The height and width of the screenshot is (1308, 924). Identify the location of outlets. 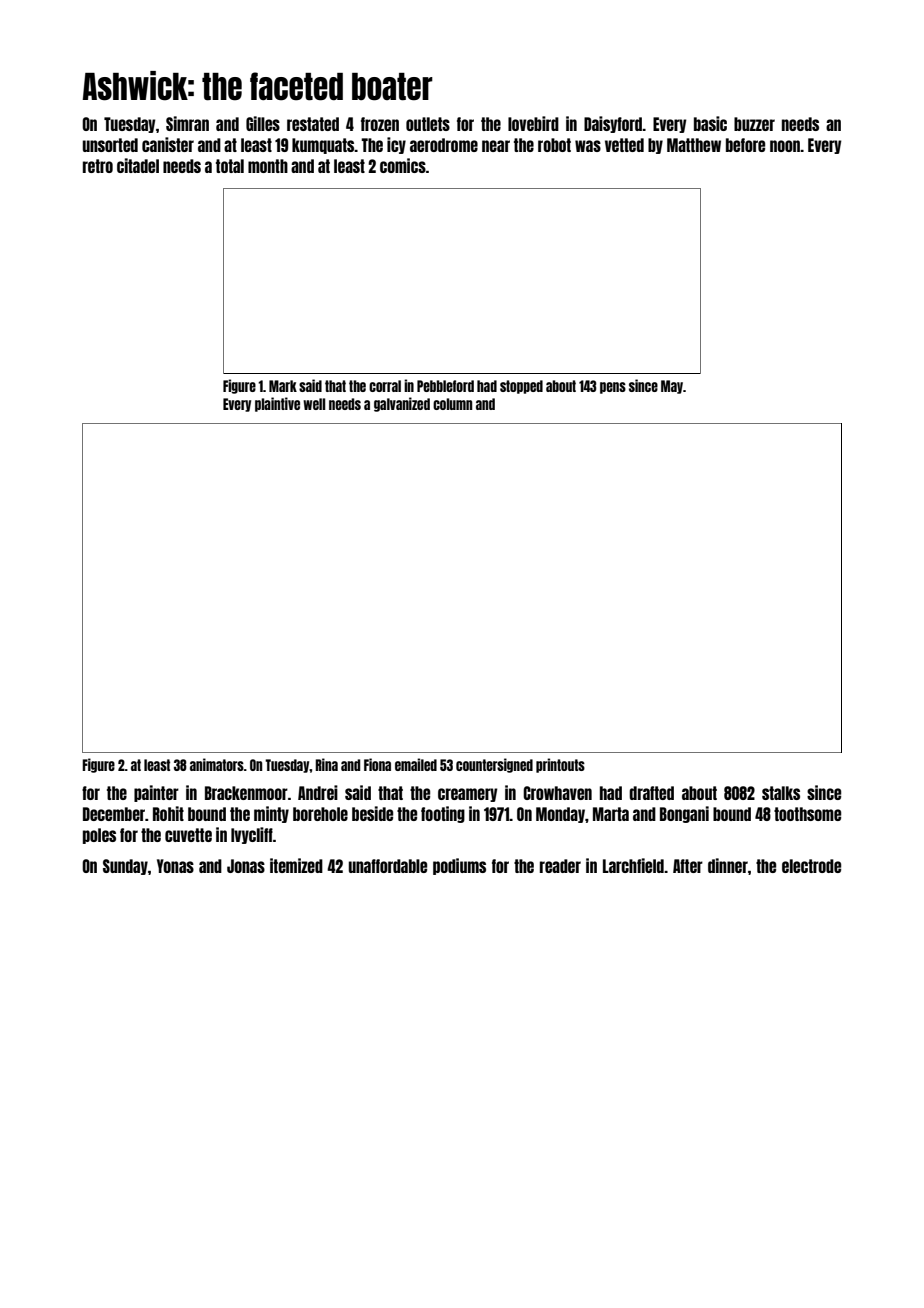
(428, 124).
